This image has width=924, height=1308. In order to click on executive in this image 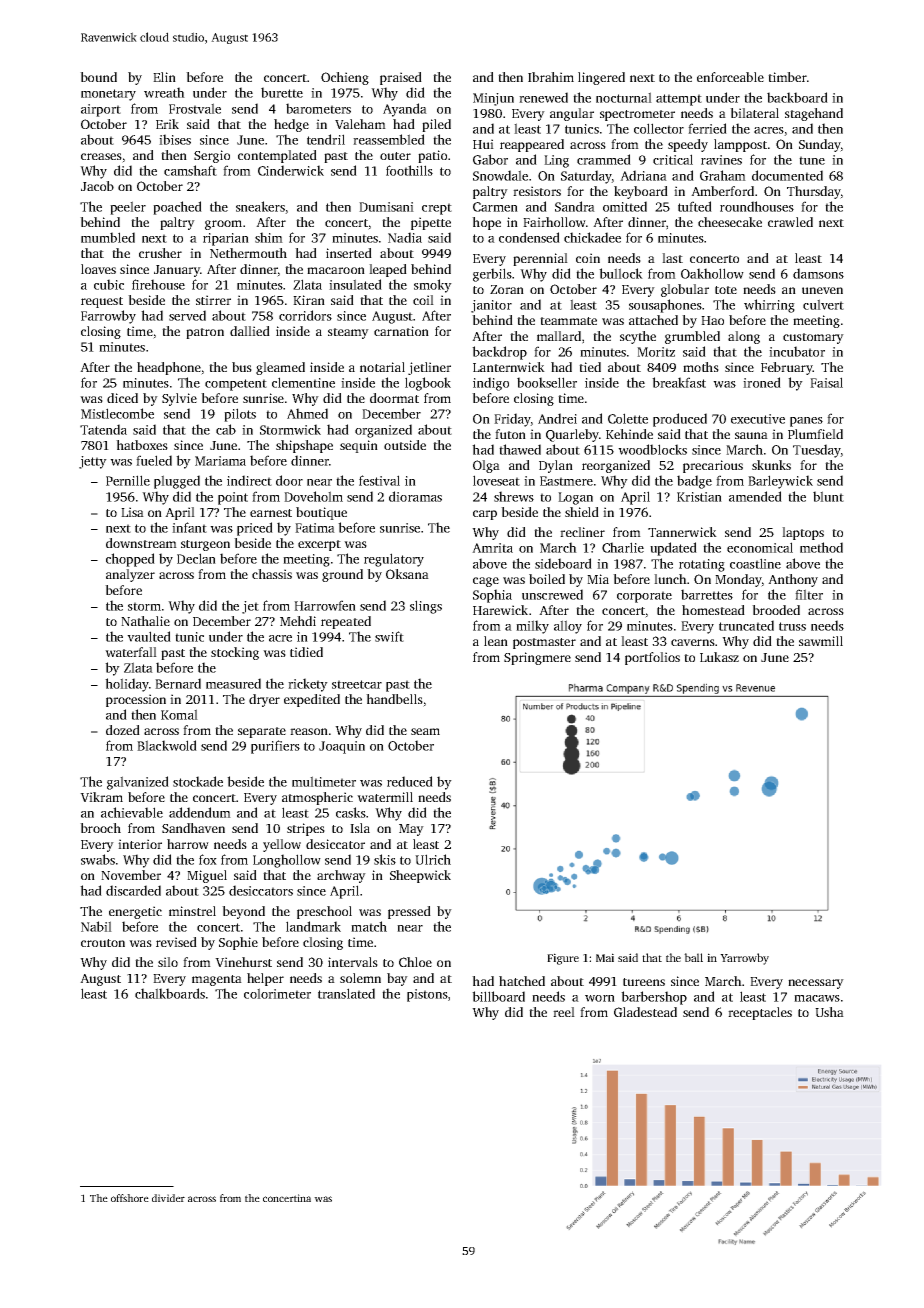, I will do `click(758, 419)`.
